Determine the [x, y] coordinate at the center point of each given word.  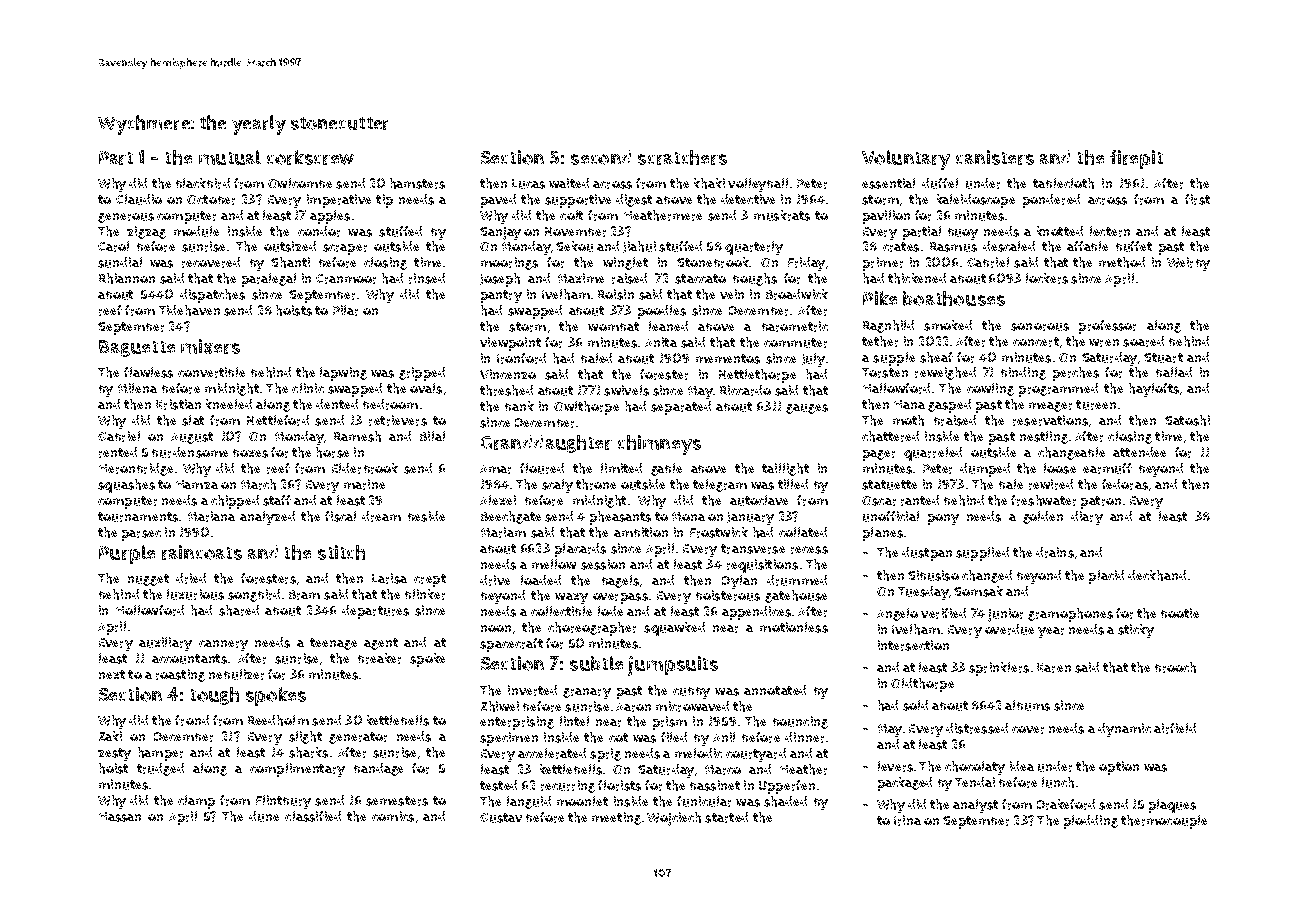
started [726, 817]
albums [1027, 705]
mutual [230, 157]
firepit [1136, 159]
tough [215, 696]
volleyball [758, 185]
